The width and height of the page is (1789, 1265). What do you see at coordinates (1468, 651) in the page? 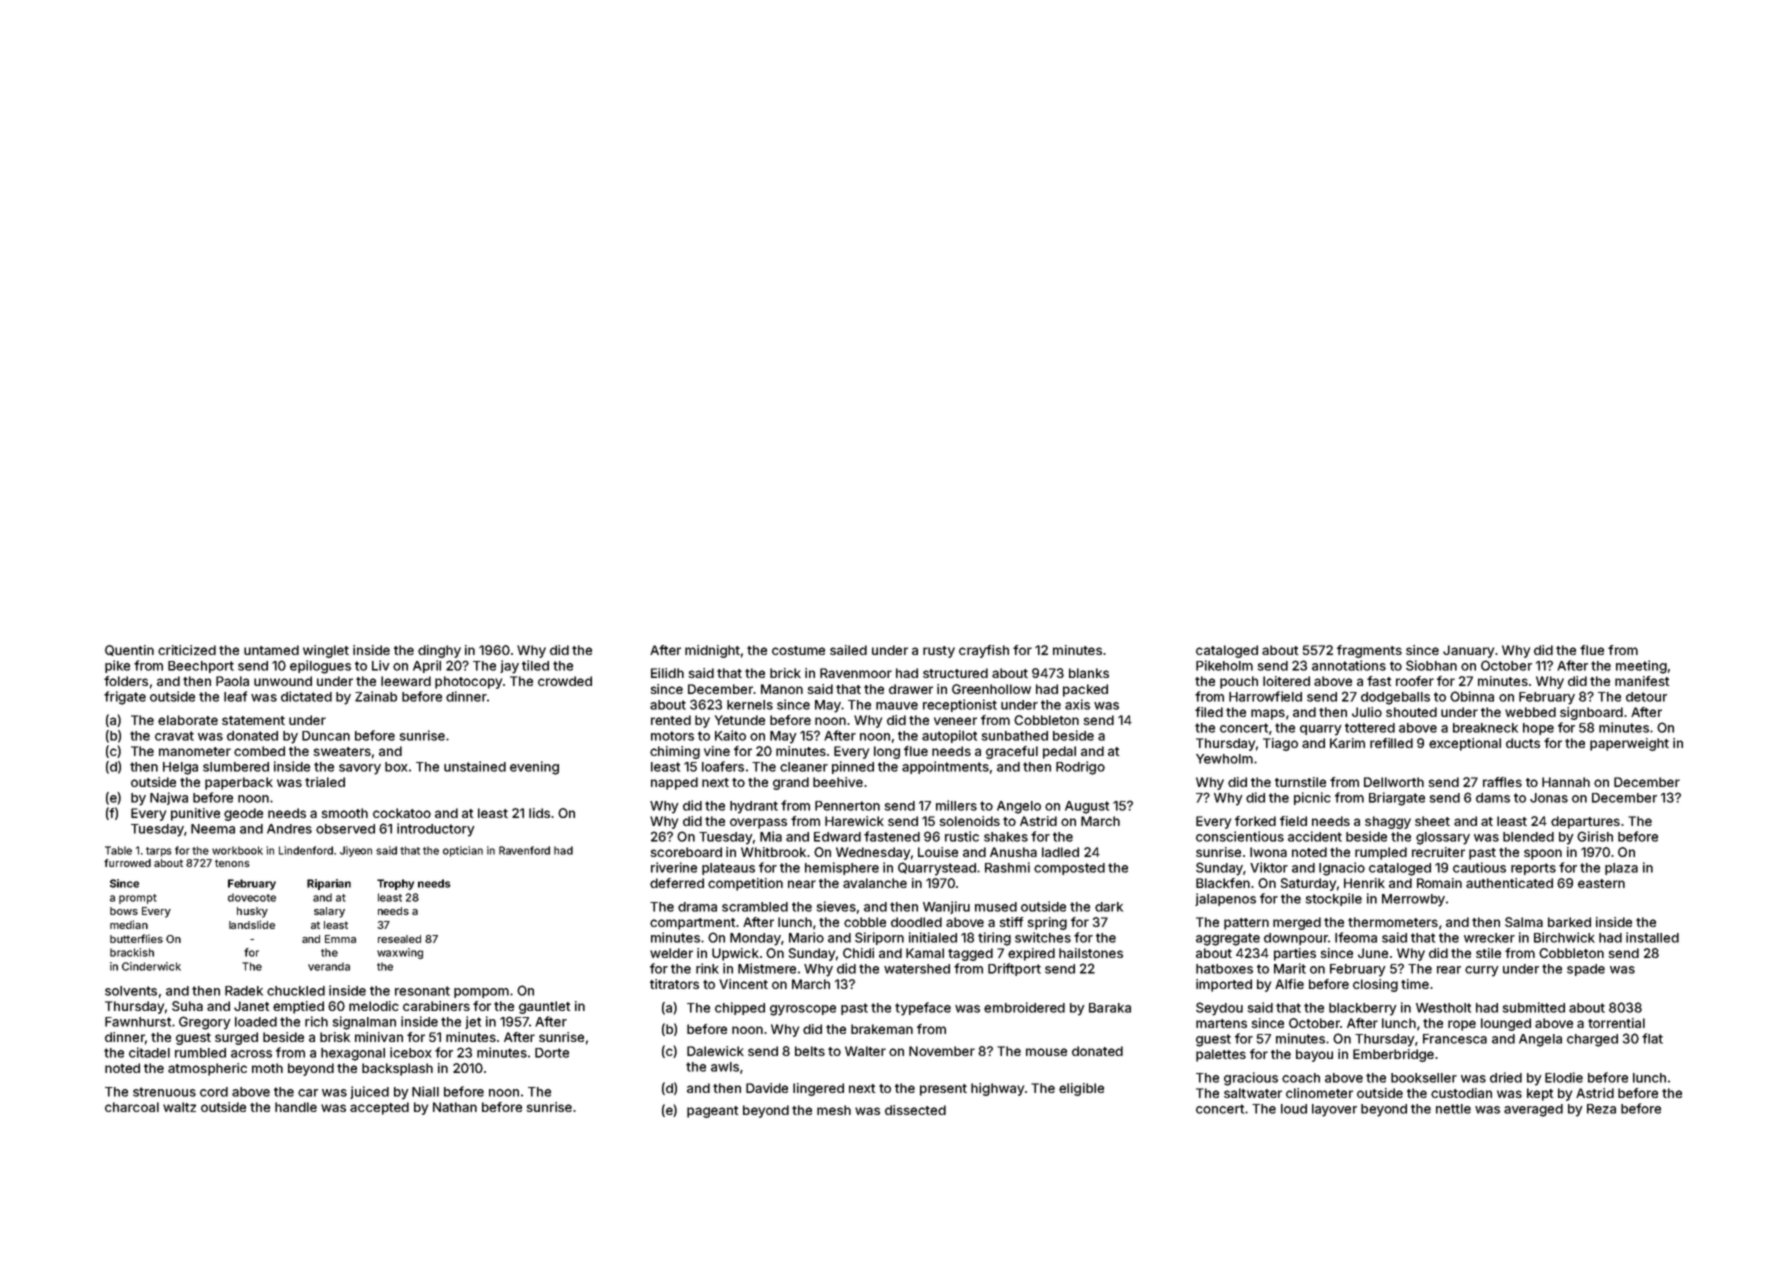
I see `January` at bounding box center [1468, 651].
